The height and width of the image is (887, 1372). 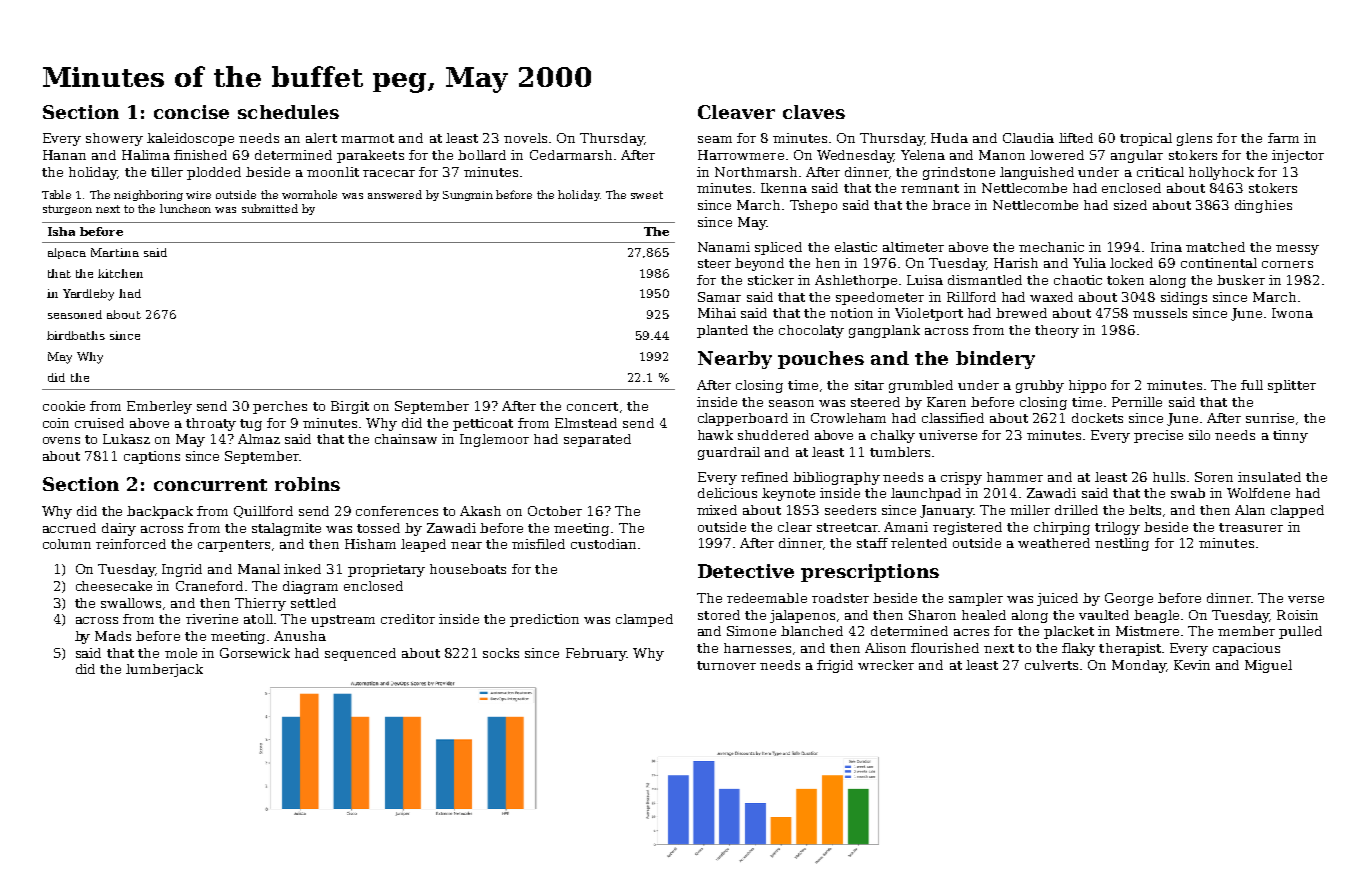 What do you see at coordinates (1269, 477) in the image?
I see `insulated` at bounding box center [1269, 477].
